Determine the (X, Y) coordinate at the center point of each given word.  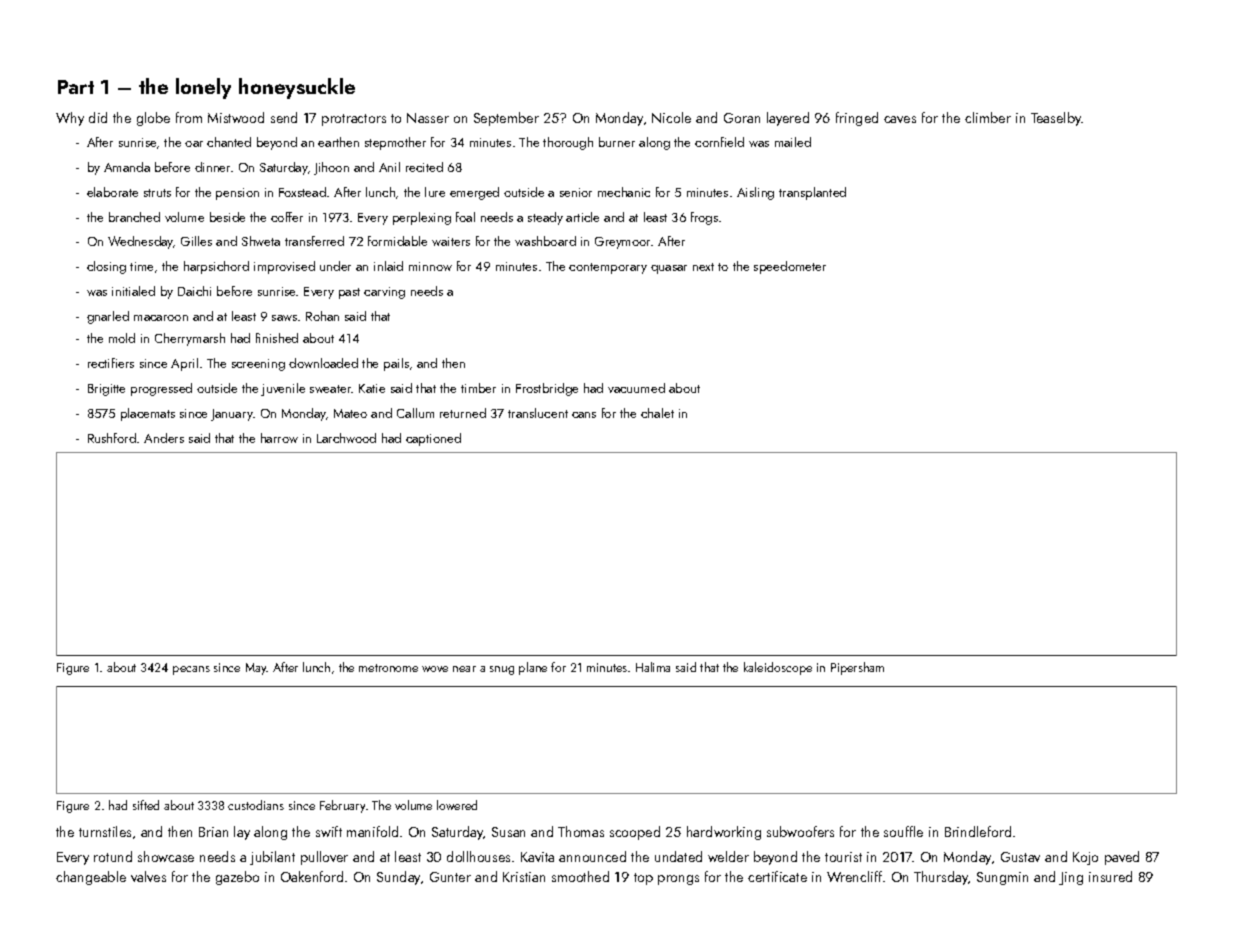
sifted (146, 805)
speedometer (790, 267)
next (703, 267)
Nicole (671, 117)
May (256, 669)
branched (134, 217)
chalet (657, 413)
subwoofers (800, 831)
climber (988, 117)
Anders (164, 438)
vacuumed (636, 388)
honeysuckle (297, 88)
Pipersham (857, 668)
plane (533, 668)
